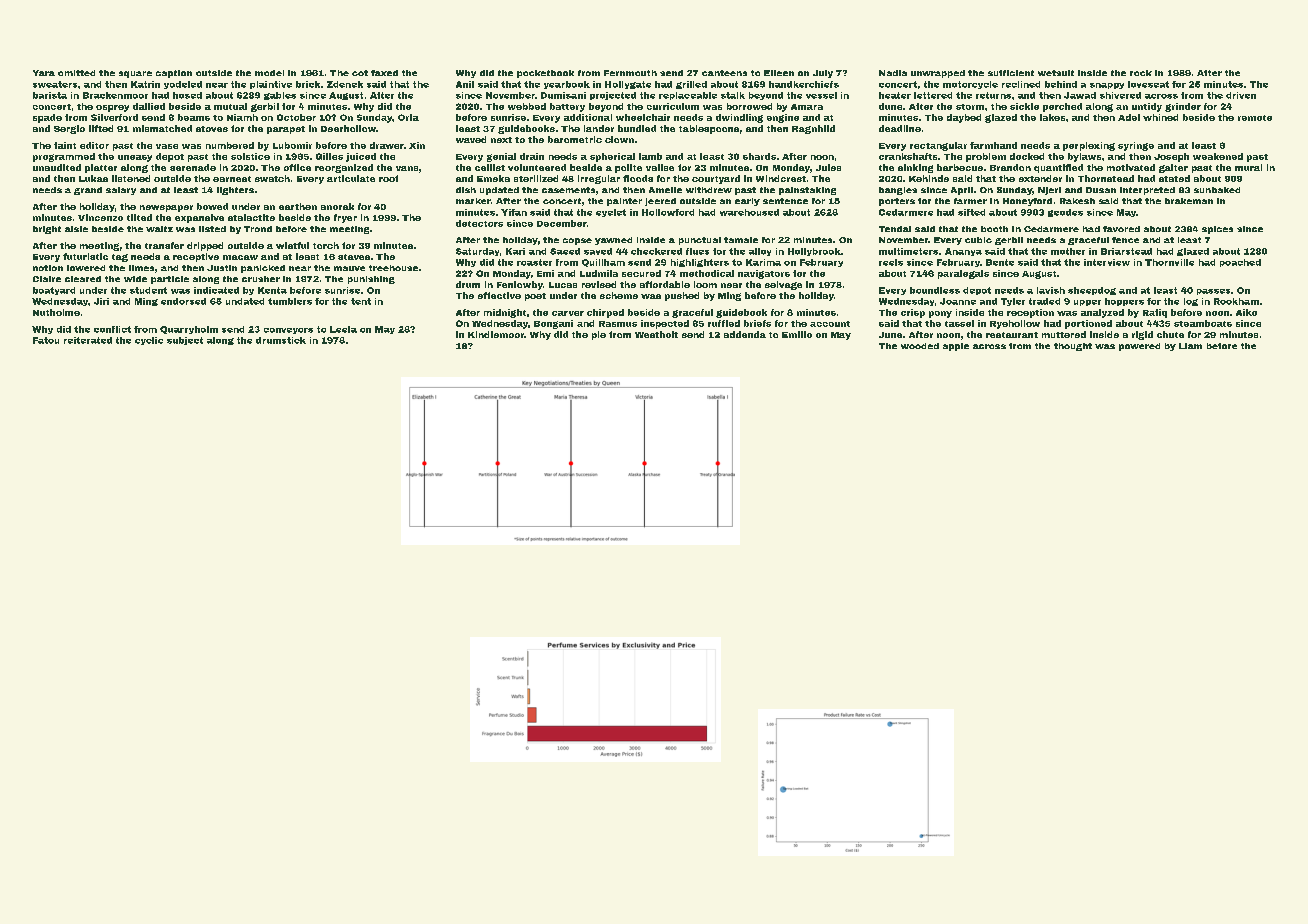 The width and height of the page is (1308, 924). I want to click on detectors, so click(479, 223).
